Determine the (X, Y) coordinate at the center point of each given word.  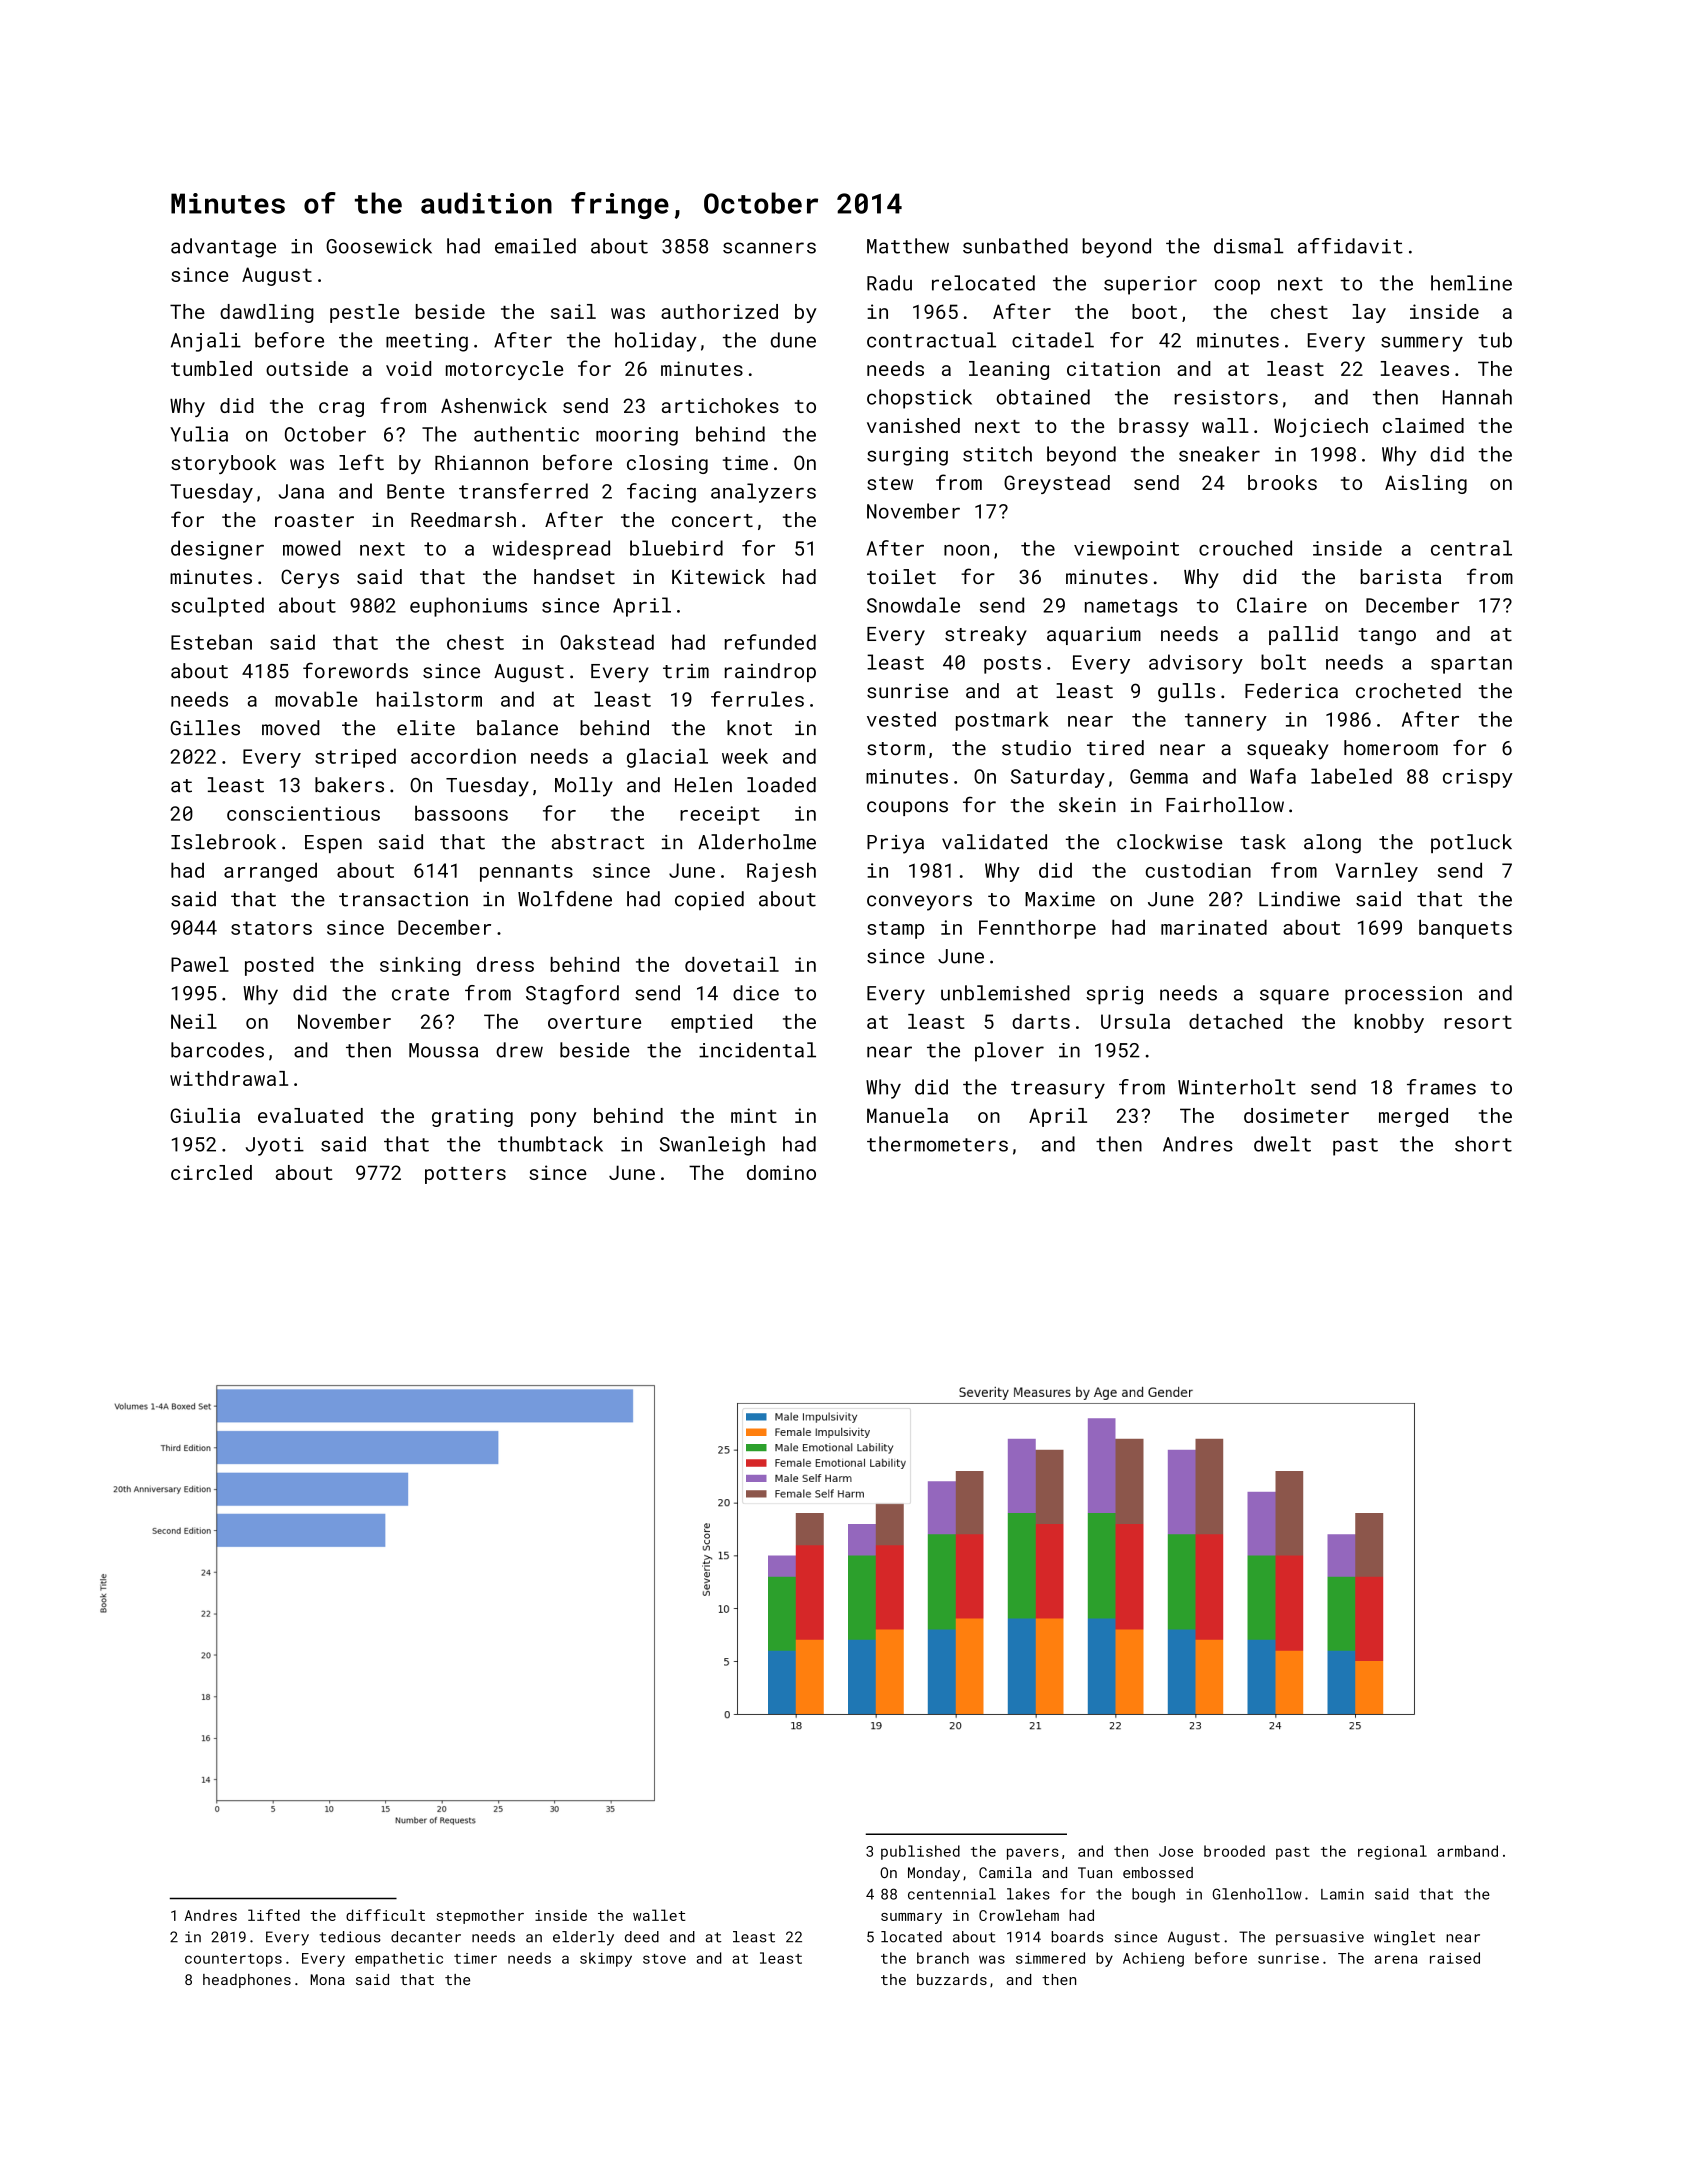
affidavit (1350, 246)
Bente (415, 491)
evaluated (310, 1115)
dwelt (1282, 1144)
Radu (889, 283)
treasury (1058, 1090)
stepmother (480, 1916)
